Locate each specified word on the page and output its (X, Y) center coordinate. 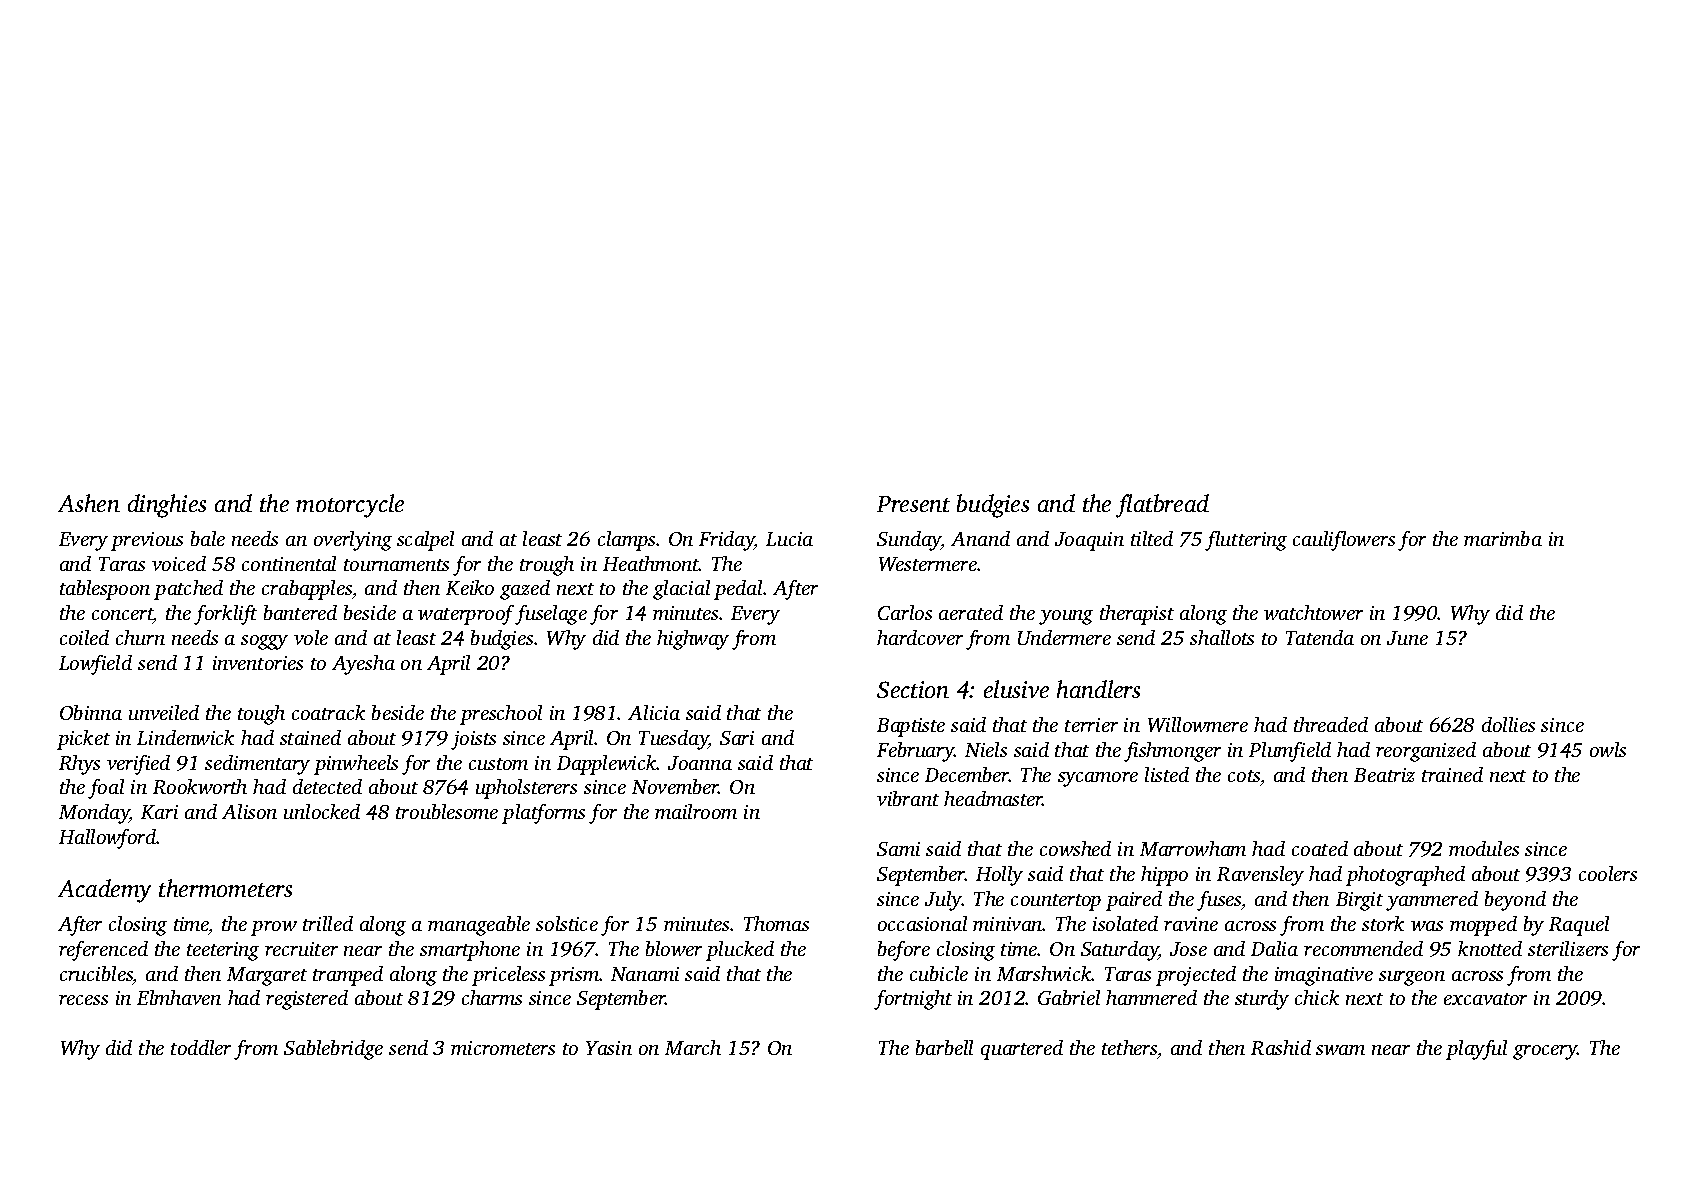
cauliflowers (1344, 541)
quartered (1022, 1050)
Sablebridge (333, 1050)
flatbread (1162, 506)
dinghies (167, 506)
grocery (1545, 1052)
